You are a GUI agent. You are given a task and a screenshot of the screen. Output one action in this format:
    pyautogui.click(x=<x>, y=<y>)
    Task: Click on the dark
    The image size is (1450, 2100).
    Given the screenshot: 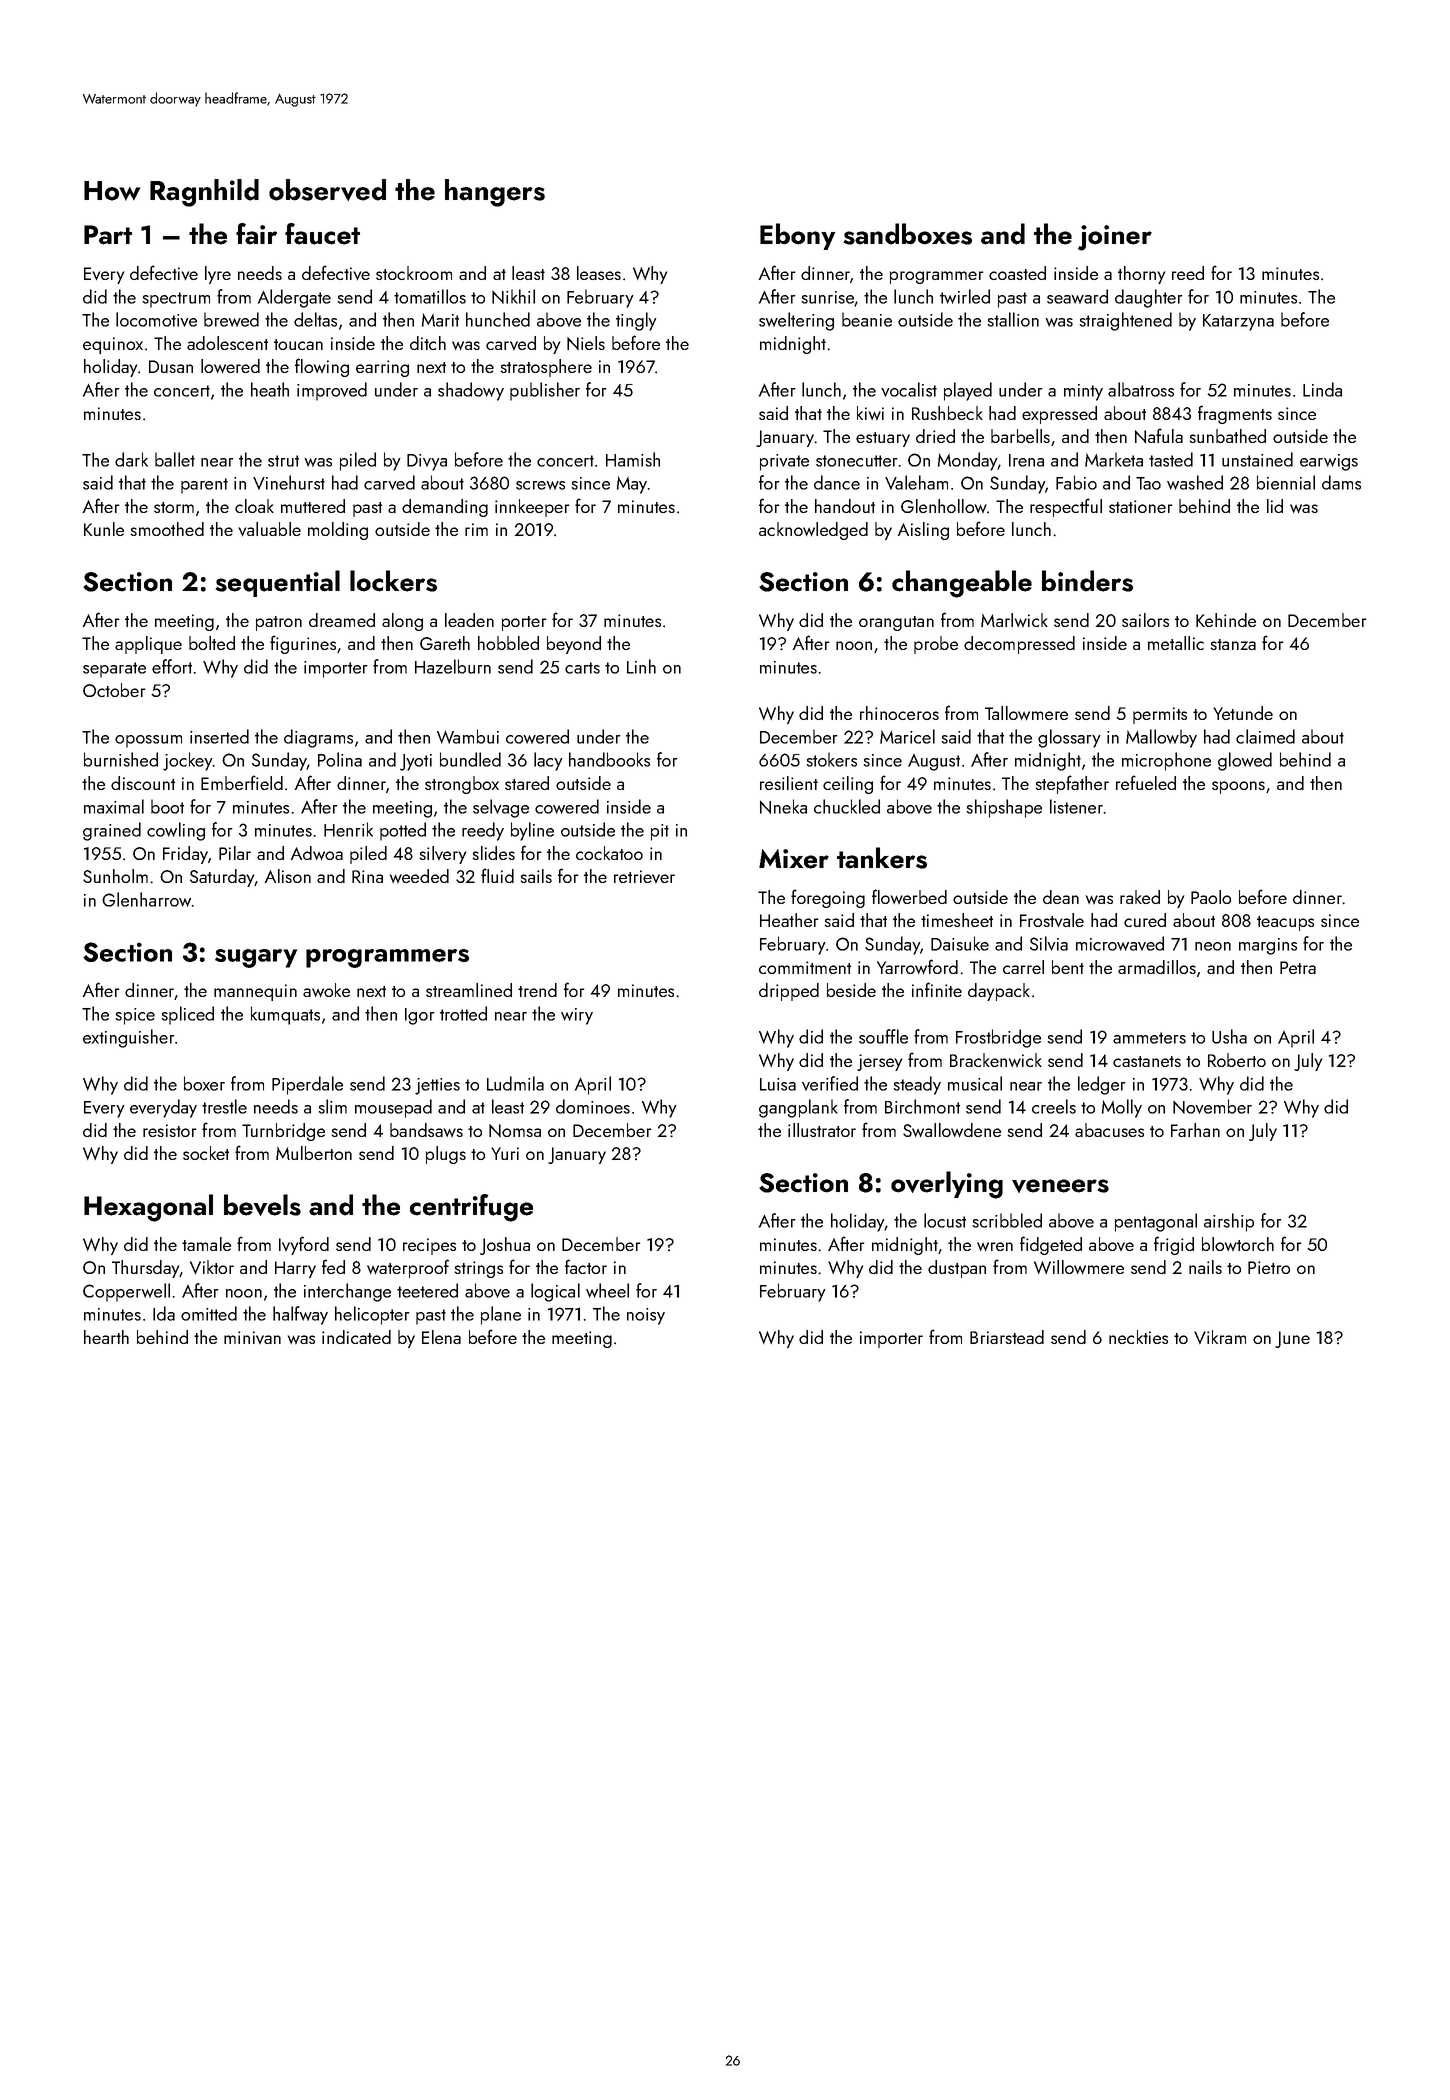 What is the action you would take?
    pyautogui.click(x=131, y=459)
